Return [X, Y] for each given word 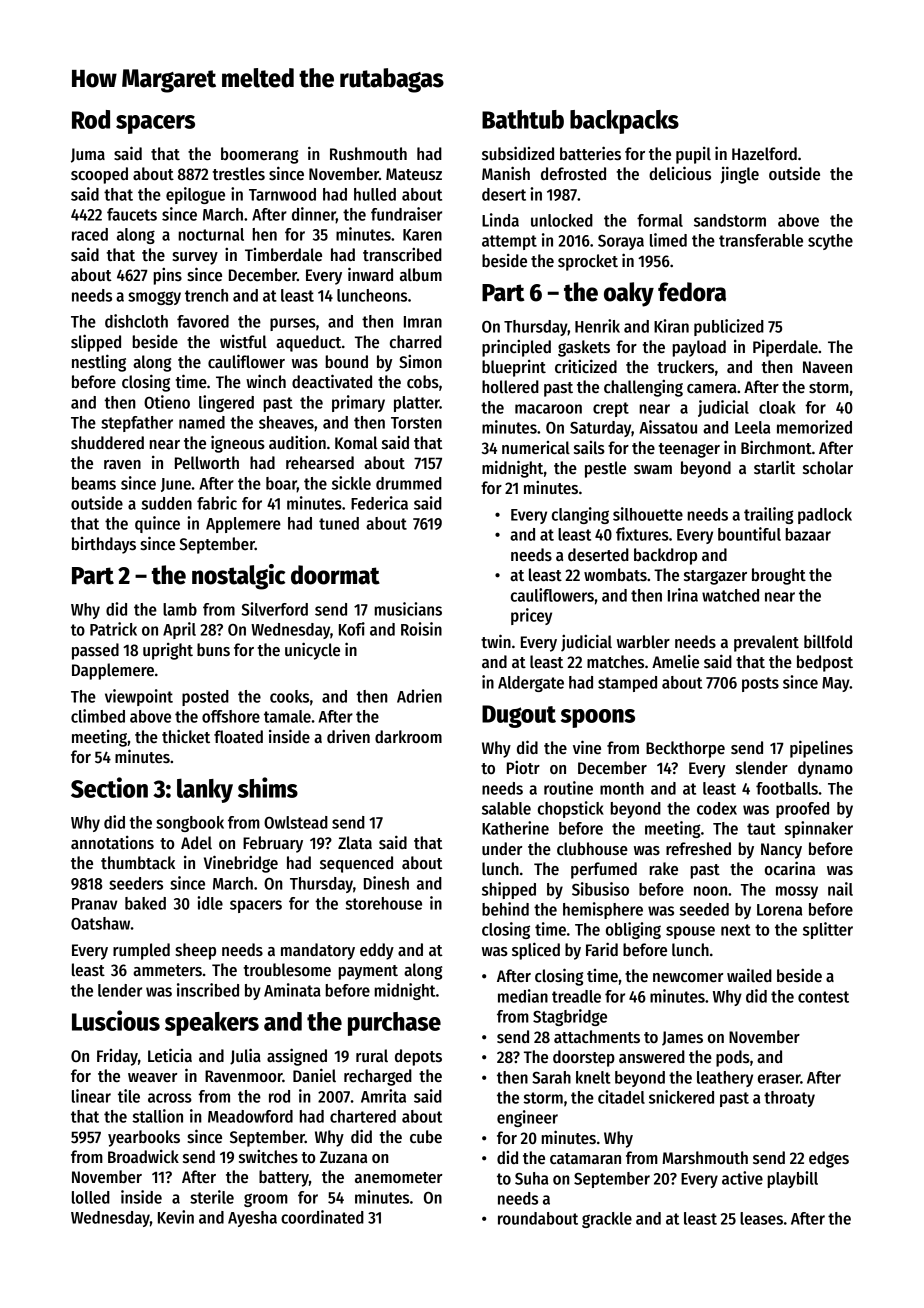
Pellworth [207, 463]
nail [840, 889]
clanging [580, 515]
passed [95, 651]
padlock [825, 516]
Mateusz [414, 174]
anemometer [398, 1178]
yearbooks [144, 1138]
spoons [598, 718]
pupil [693, 155]
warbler [643, 642]
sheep [195, 951]
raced [90, 234]
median [523, 996]
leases [761, 1218]
